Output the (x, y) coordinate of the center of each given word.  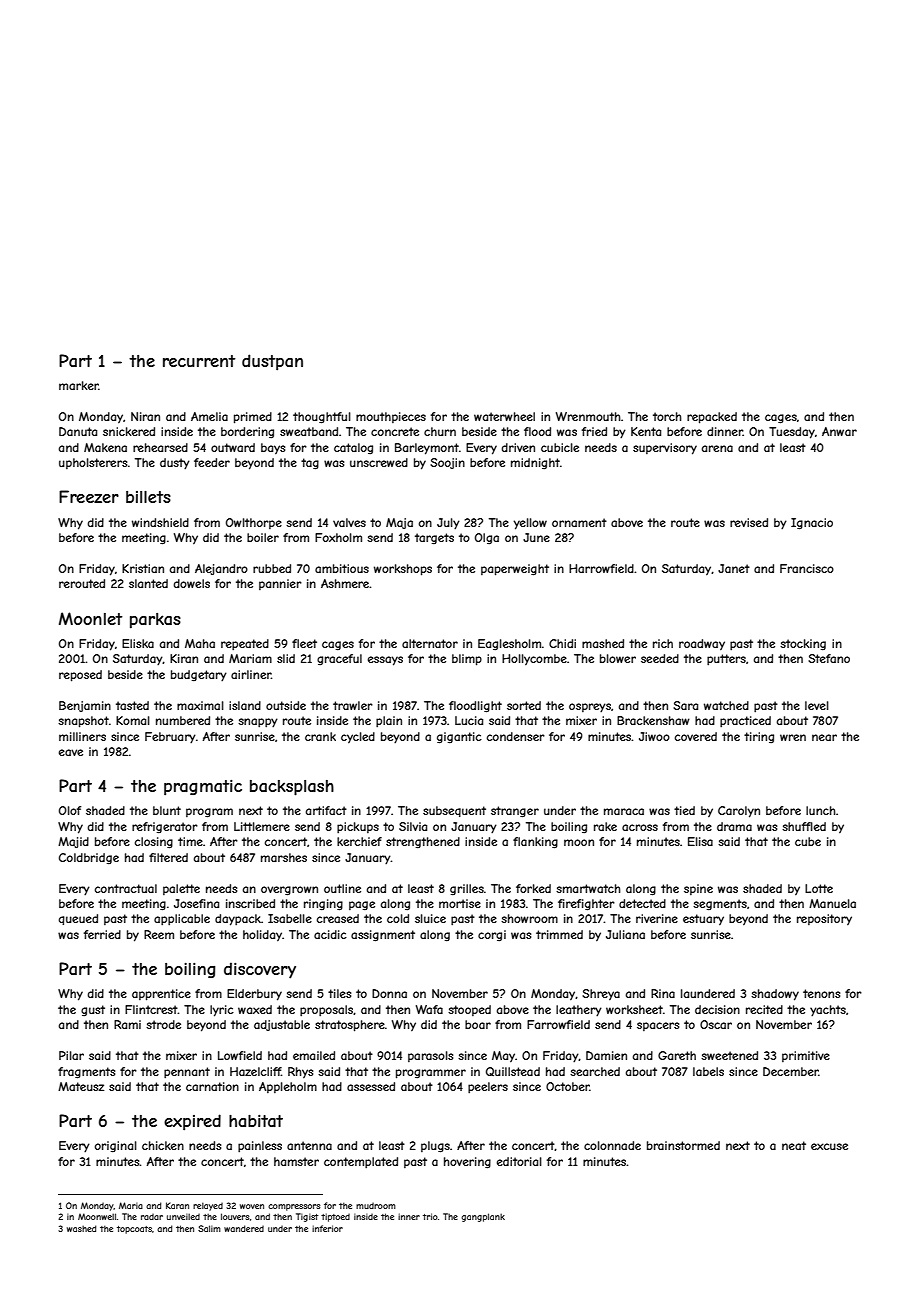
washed (81, 1228)
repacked (712, 418)
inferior (327, 1228)
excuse (829, 1146)
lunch (821, 810)
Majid (73, 842)
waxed (255, 1009)
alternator (430, 643)
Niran (145, 416)
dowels (192, 583)
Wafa (429, 1009)
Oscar (716, 1024)
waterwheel (504, 416)
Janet (734, 568)
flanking (535, 843)
